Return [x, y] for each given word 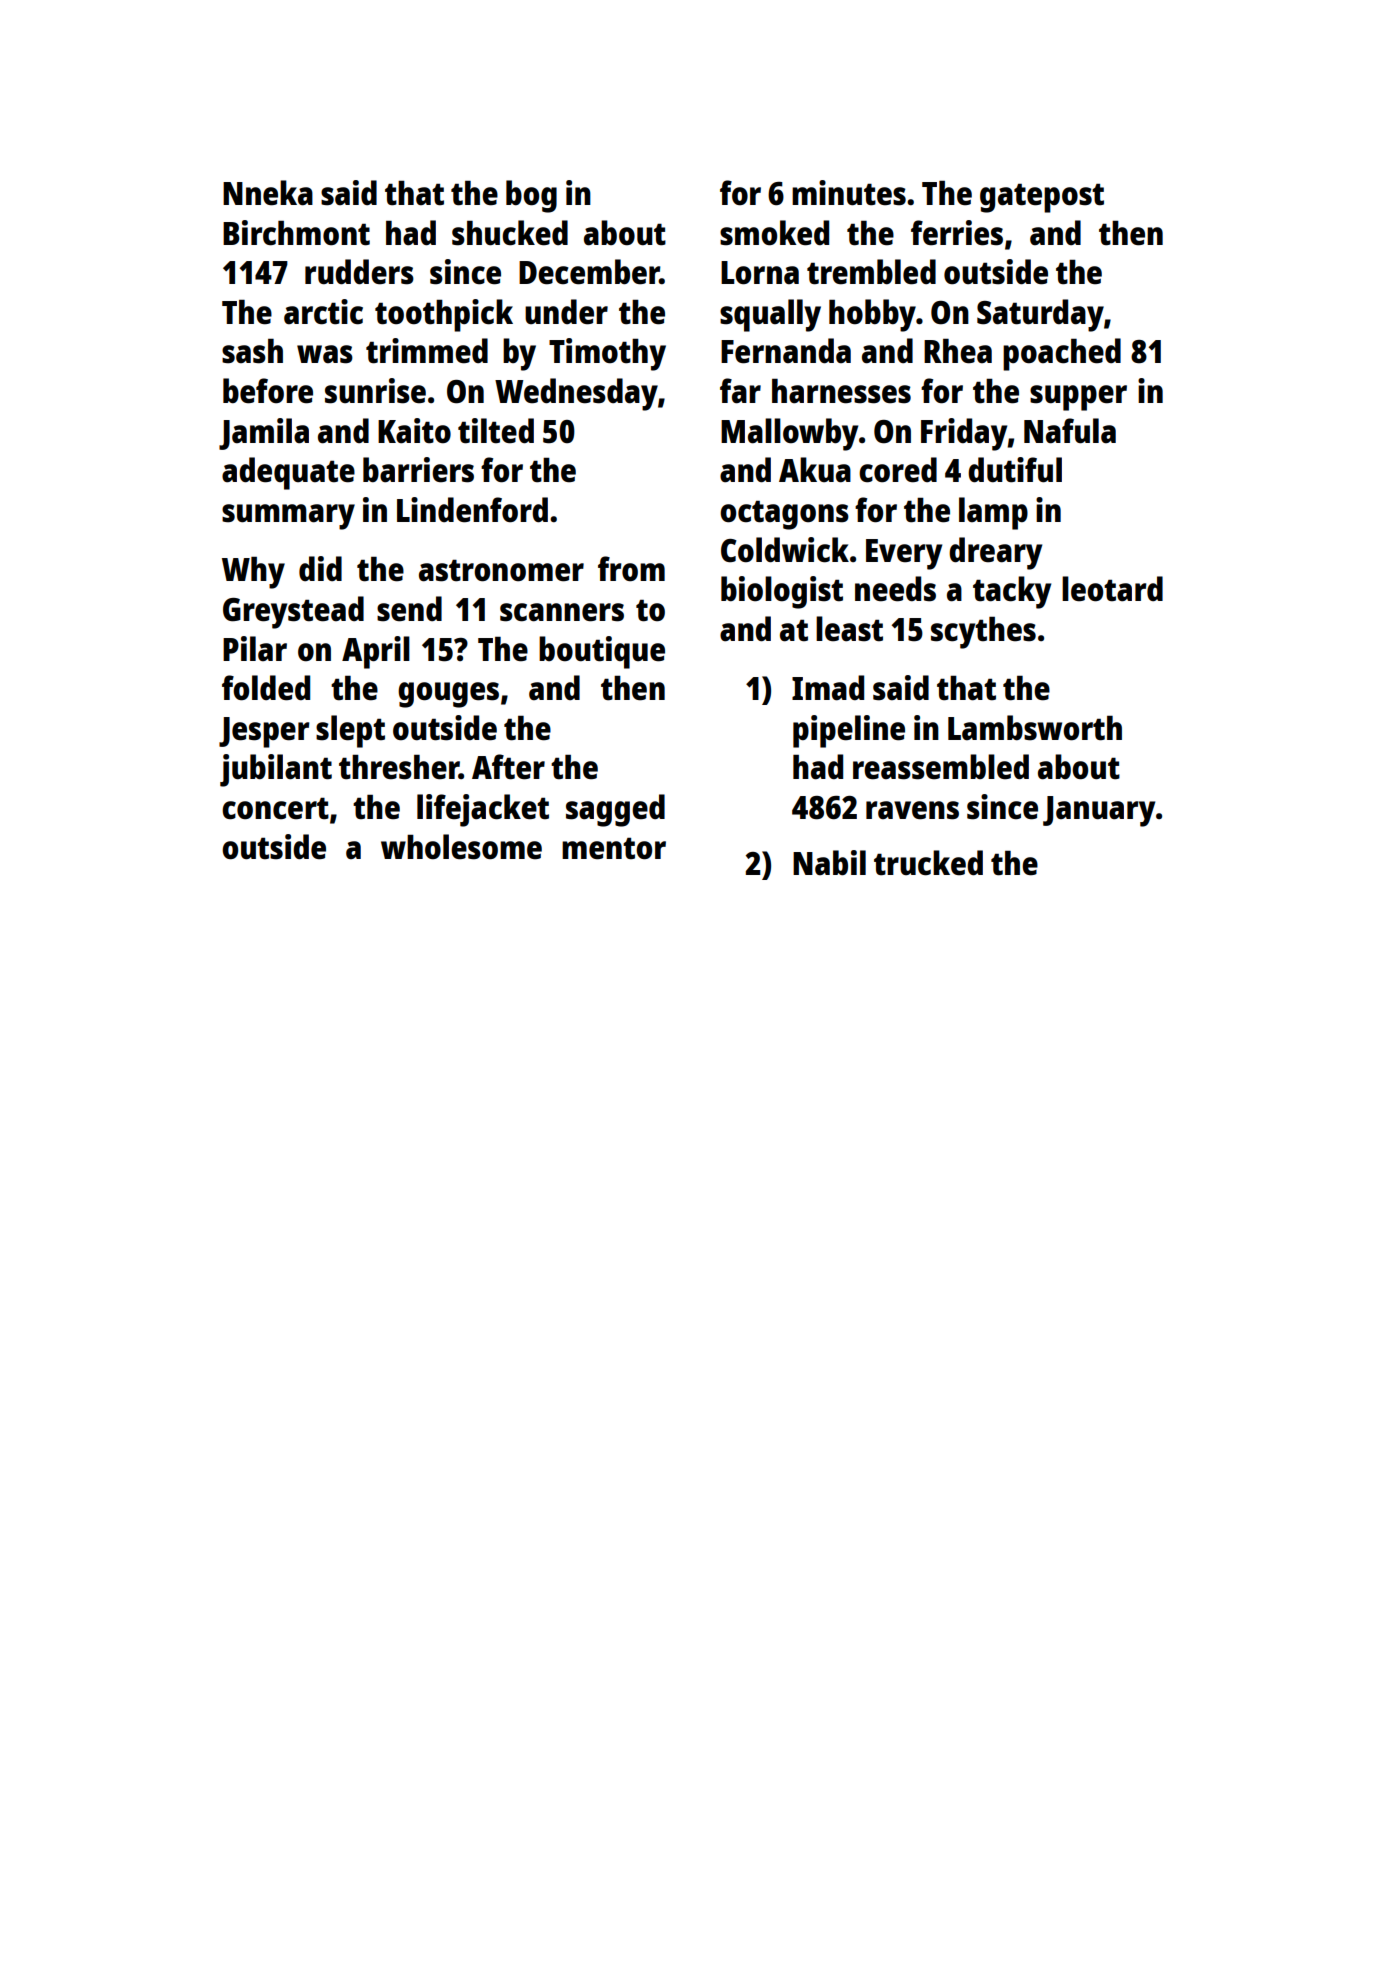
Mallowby [789, 434]
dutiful [1015, 470]
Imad [828, 688]
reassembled [941, 767]
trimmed [427, 351]
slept [350, 731]
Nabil [829, 863]
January [1099, 811]
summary [288, 517]
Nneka [268, 193]
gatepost [1042, 198]
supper [1078, 398]
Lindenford [472, 510]
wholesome [461, 847]
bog [531, 196]
